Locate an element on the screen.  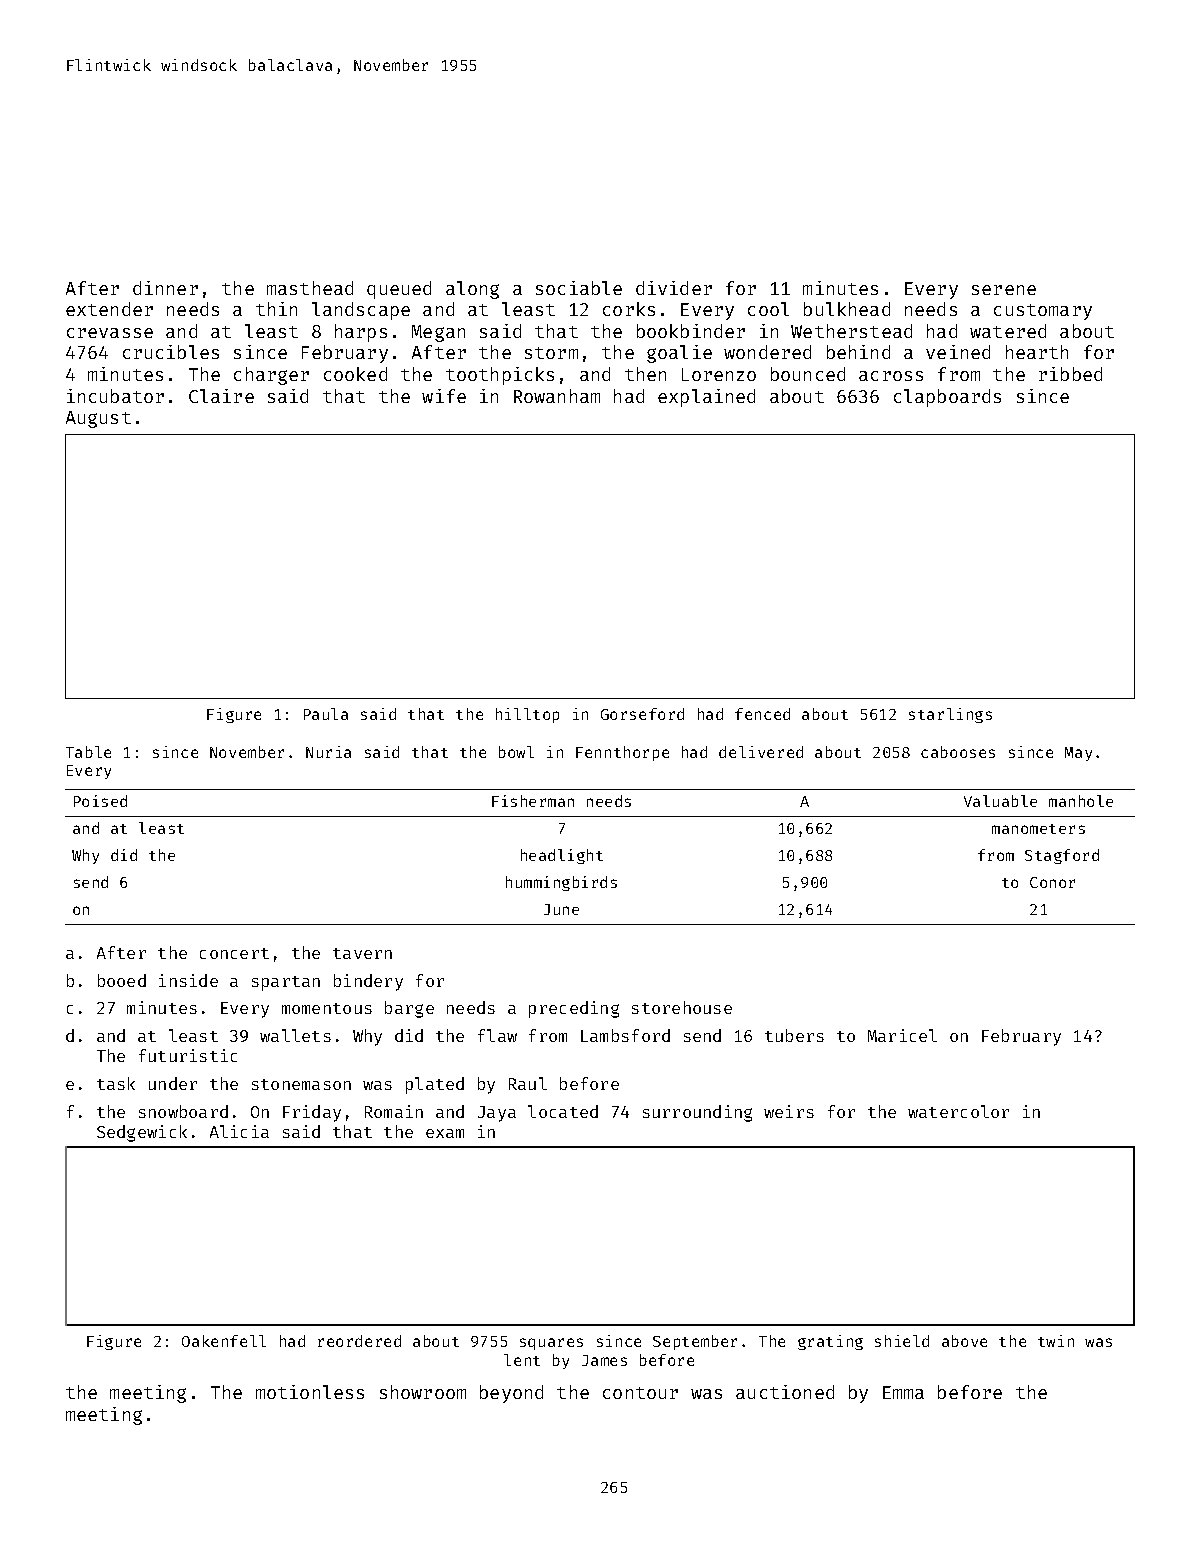
hilltop is located at coordinates (527, 715).
